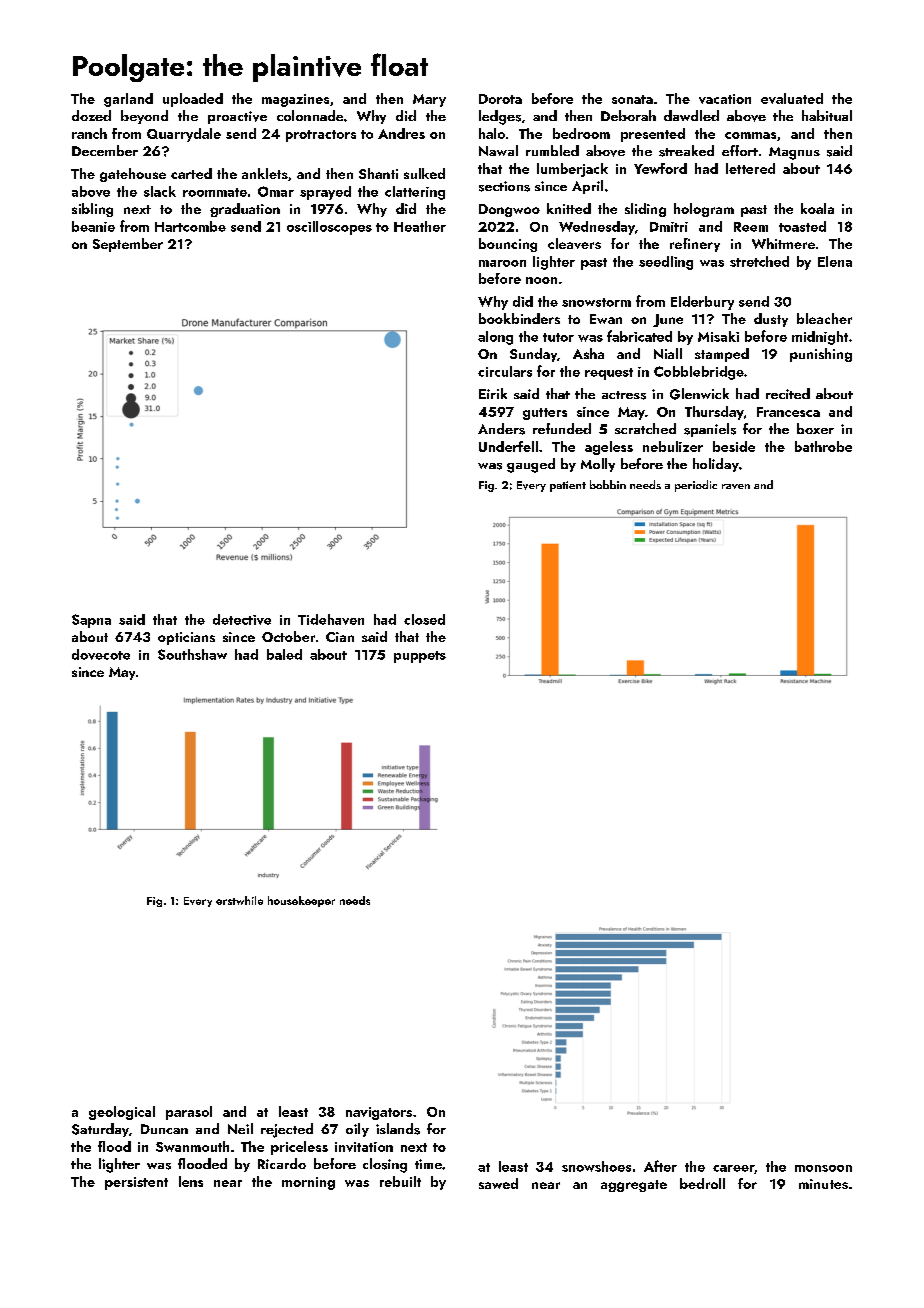 Image resolution: width=924 pixels, height=1308 pixels. Describe the element at coordinates (634, 1186) in the image. I see `aggregate` at that location.
